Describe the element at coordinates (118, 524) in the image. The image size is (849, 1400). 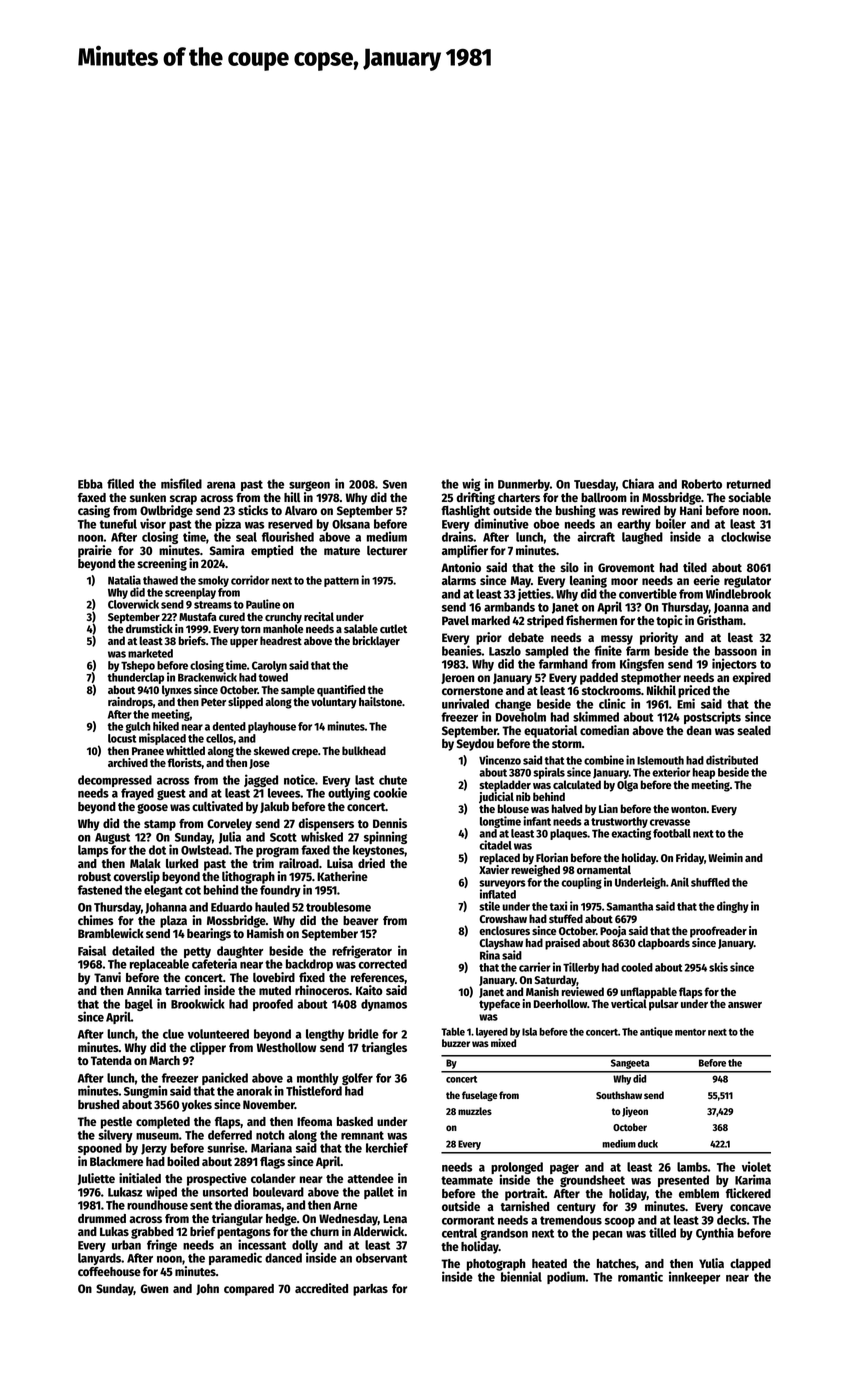
I see `tuneful` at that location.
